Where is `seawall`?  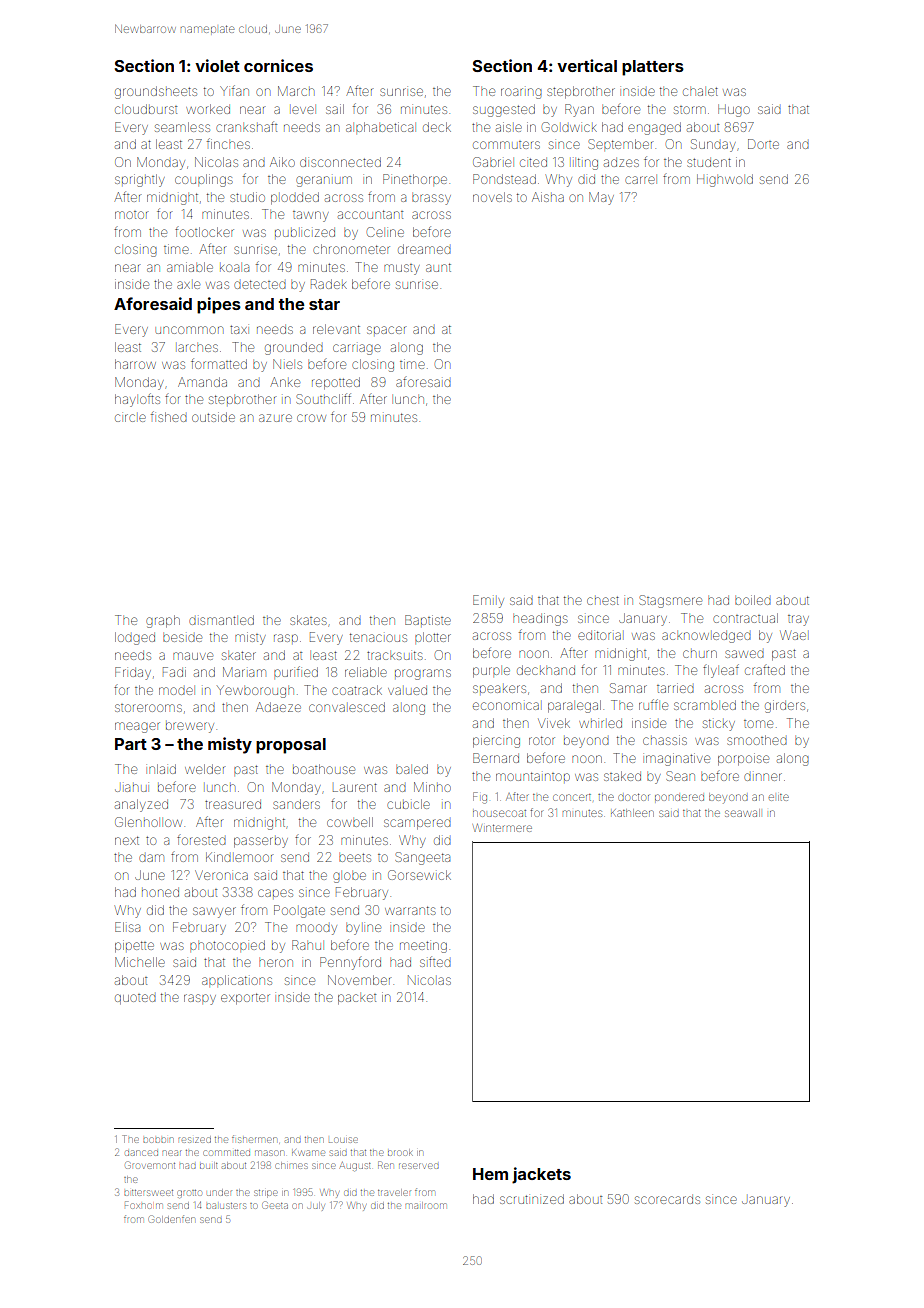 seawall is located at coordinates (742, 813).
